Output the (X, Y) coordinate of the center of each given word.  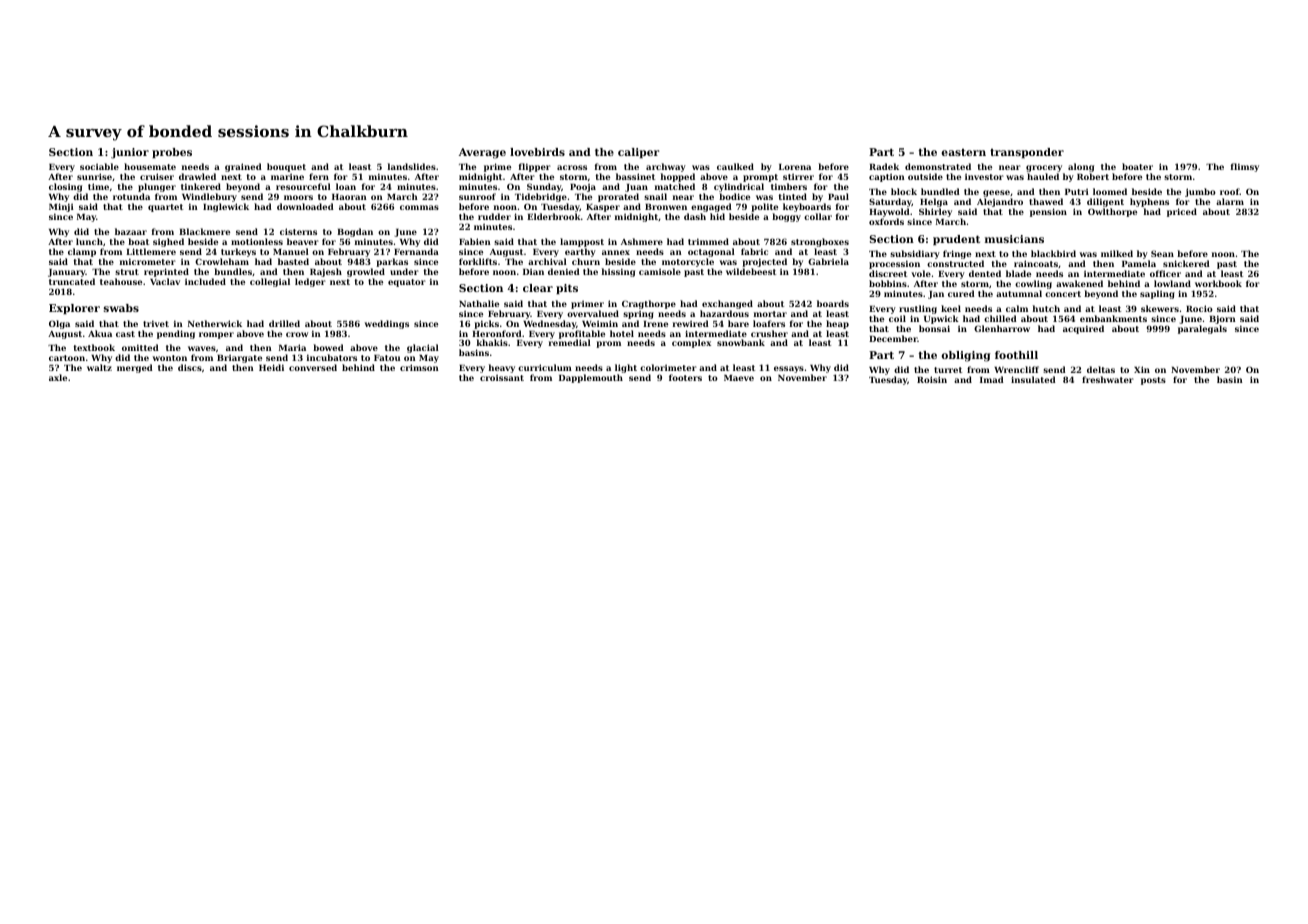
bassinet (635, 176)
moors (298, 197)
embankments (1113, 318)
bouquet (286, 168)
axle (58, 377)
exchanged (727, 304)
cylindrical (739, 189)
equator (407, 283)
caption (887, 177)
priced (1182, 212)
